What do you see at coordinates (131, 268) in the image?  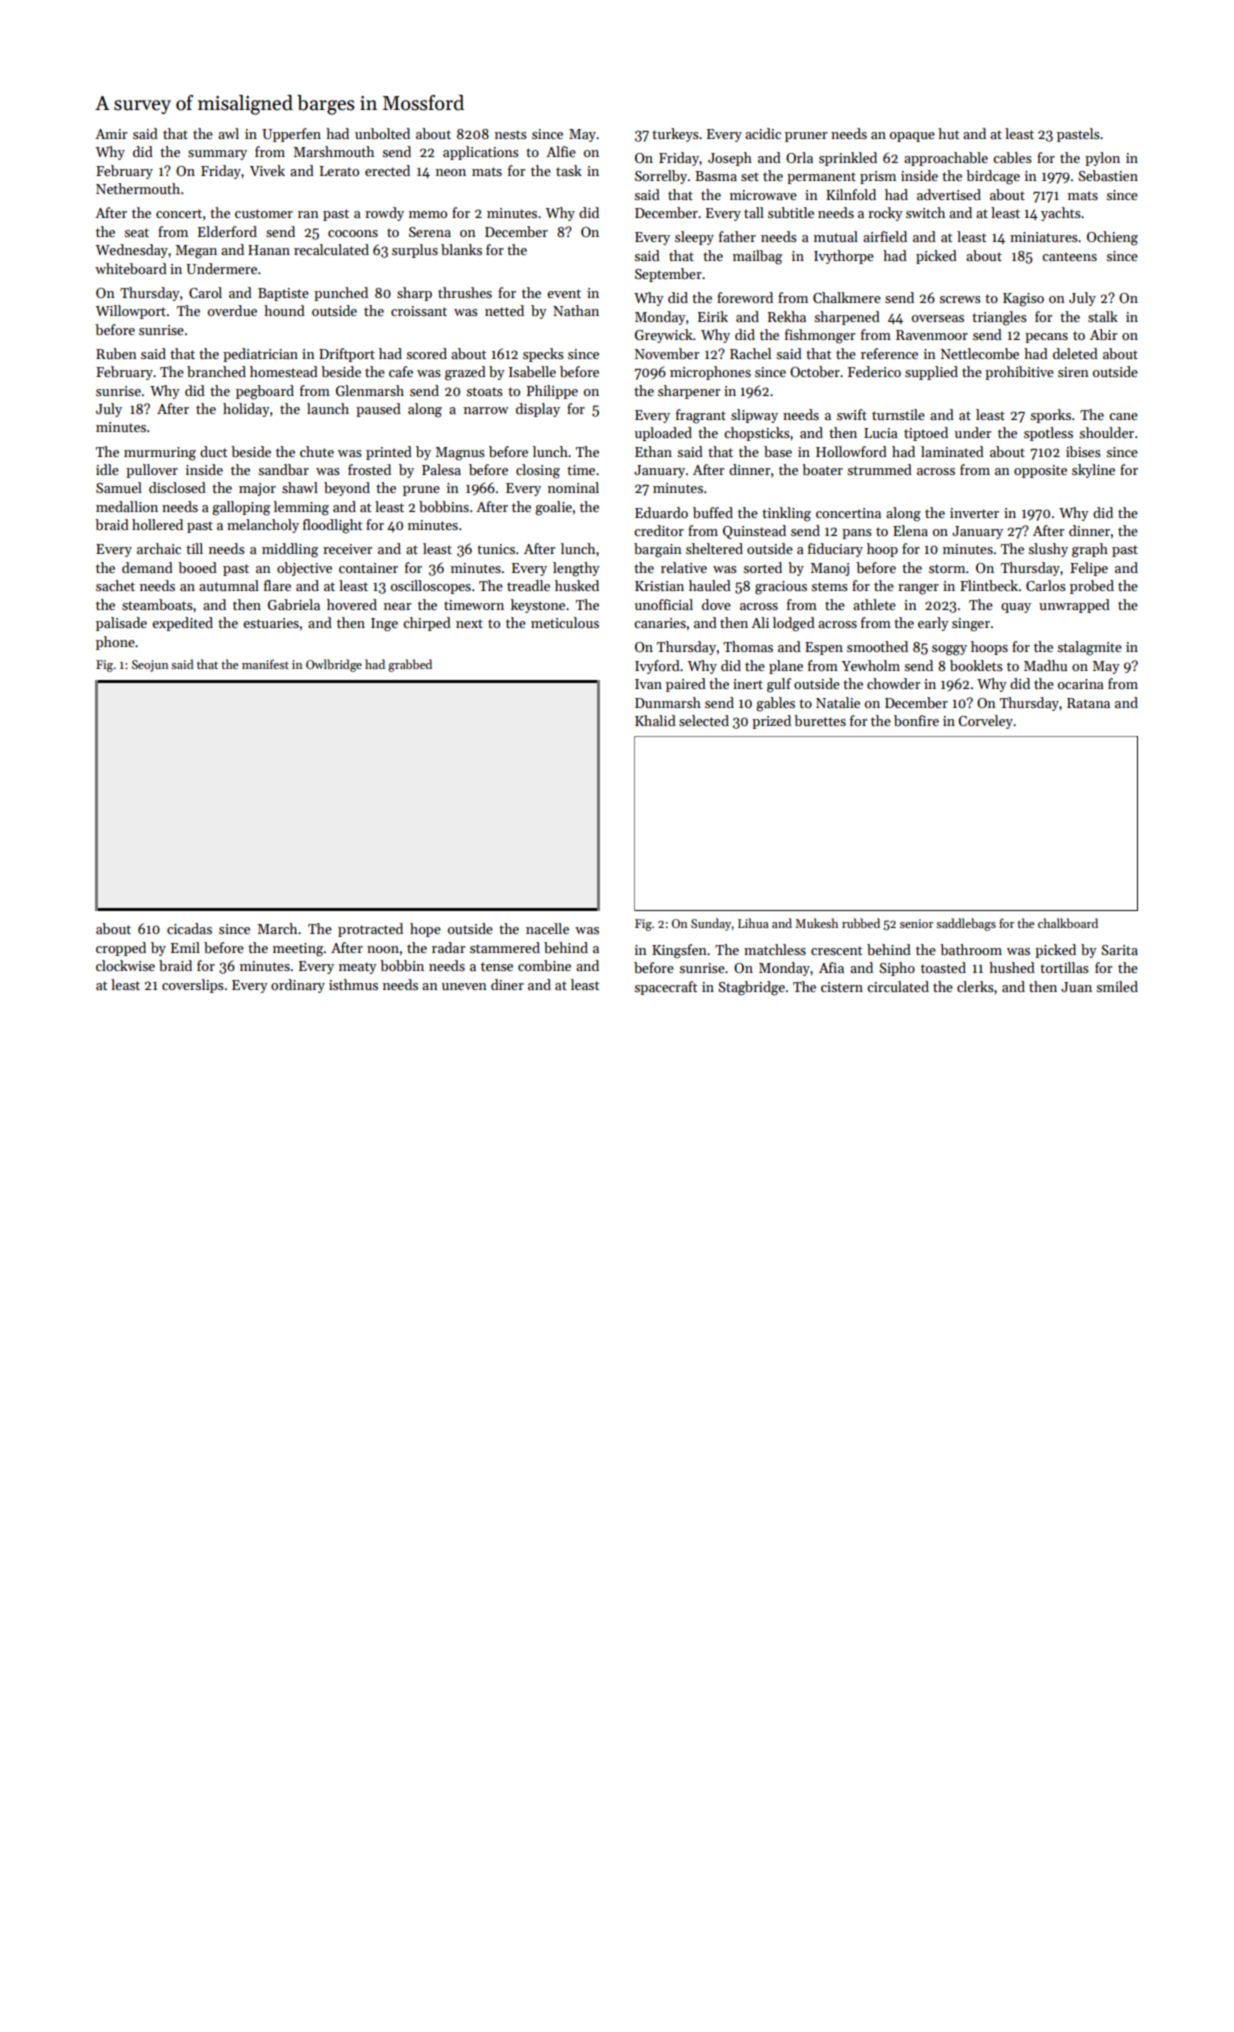 I see `whiteboard` at bounding box center [131, 268].
